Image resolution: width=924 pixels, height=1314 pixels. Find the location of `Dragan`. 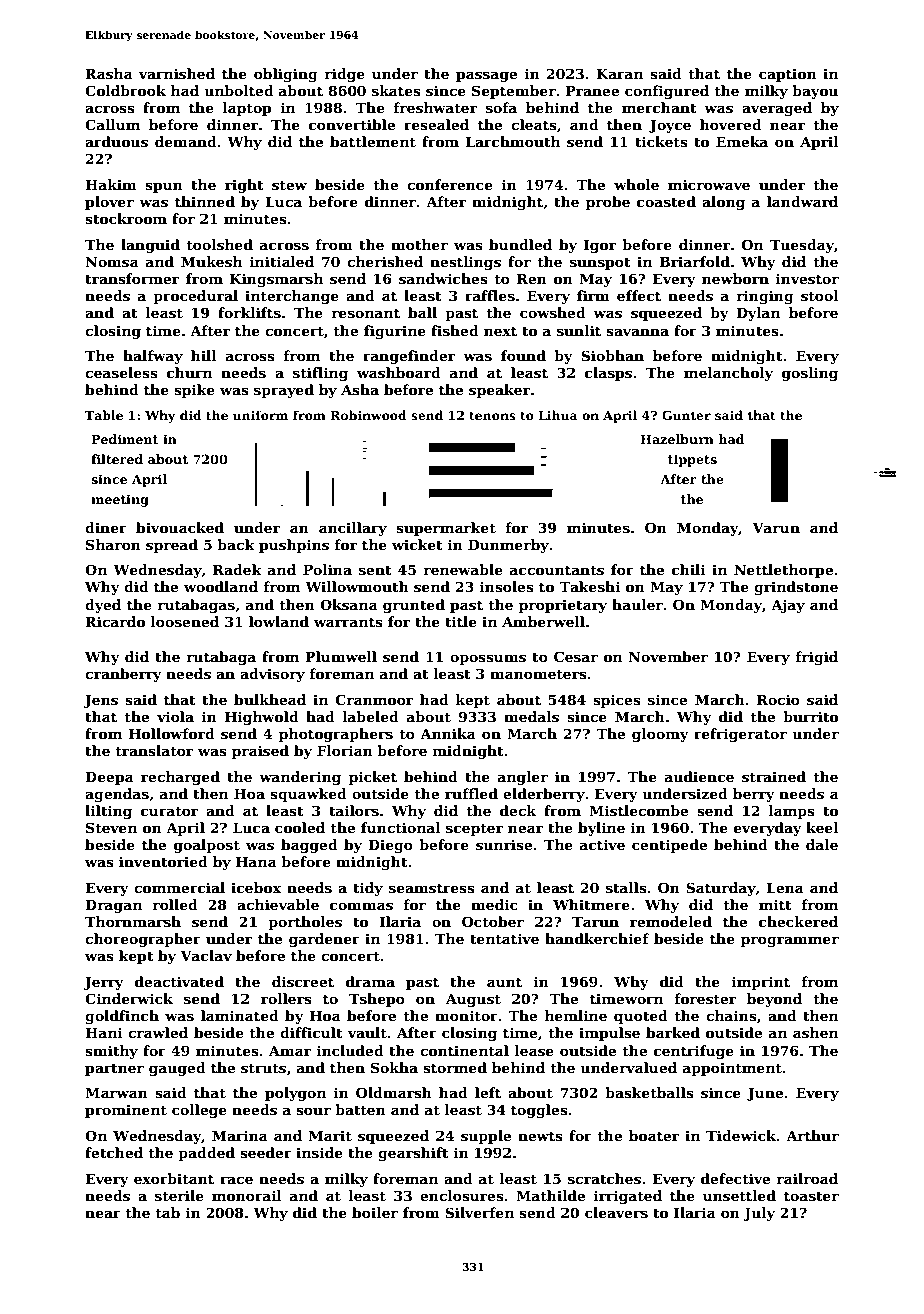

Dragan is located at coordinates (113, 906).
